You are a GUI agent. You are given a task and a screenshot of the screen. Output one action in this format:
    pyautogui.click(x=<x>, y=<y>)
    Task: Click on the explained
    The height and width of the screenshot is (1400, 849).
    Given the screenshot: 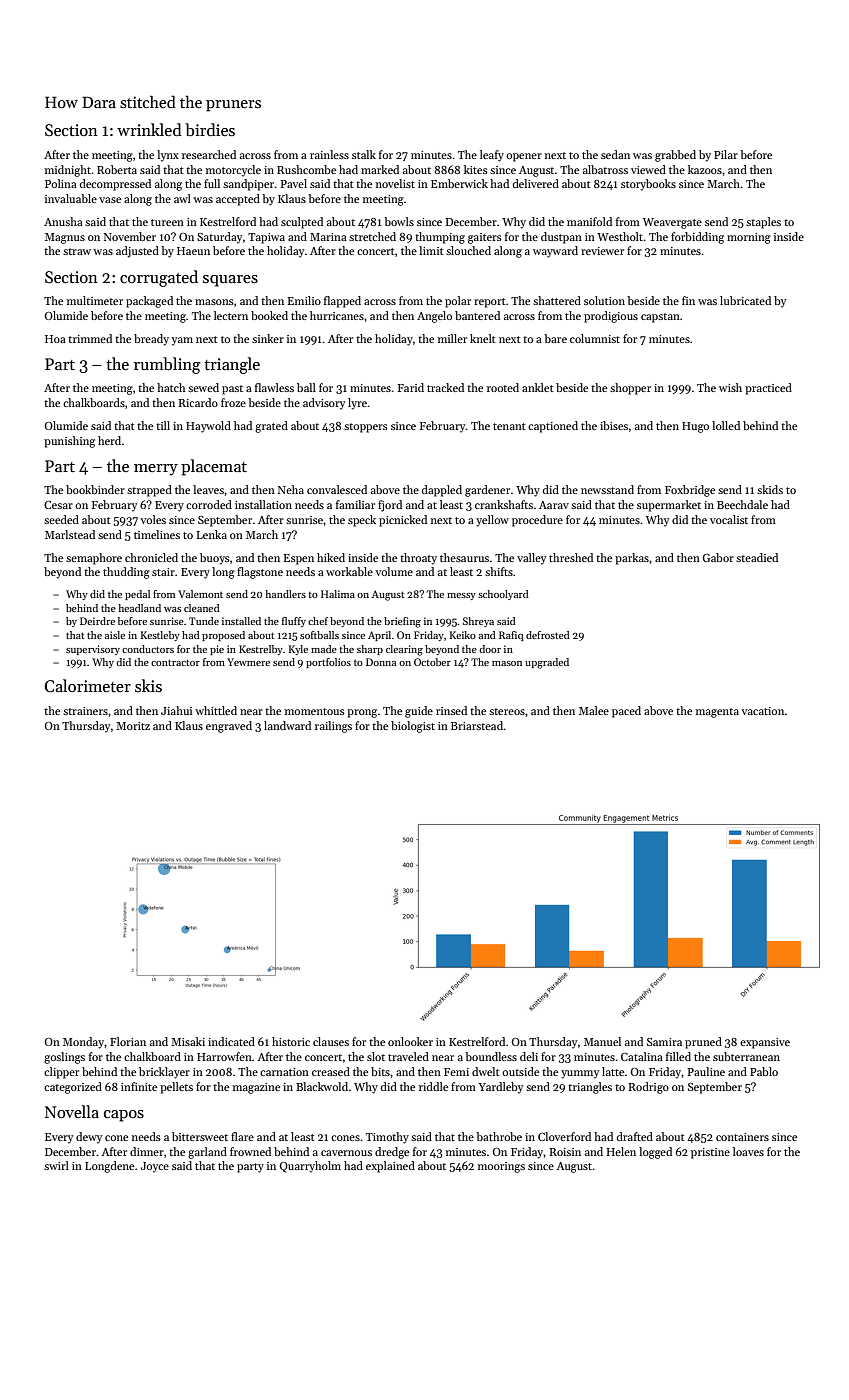 What is the action you would take?
    pyautogui.click(x=390, y=1167)
